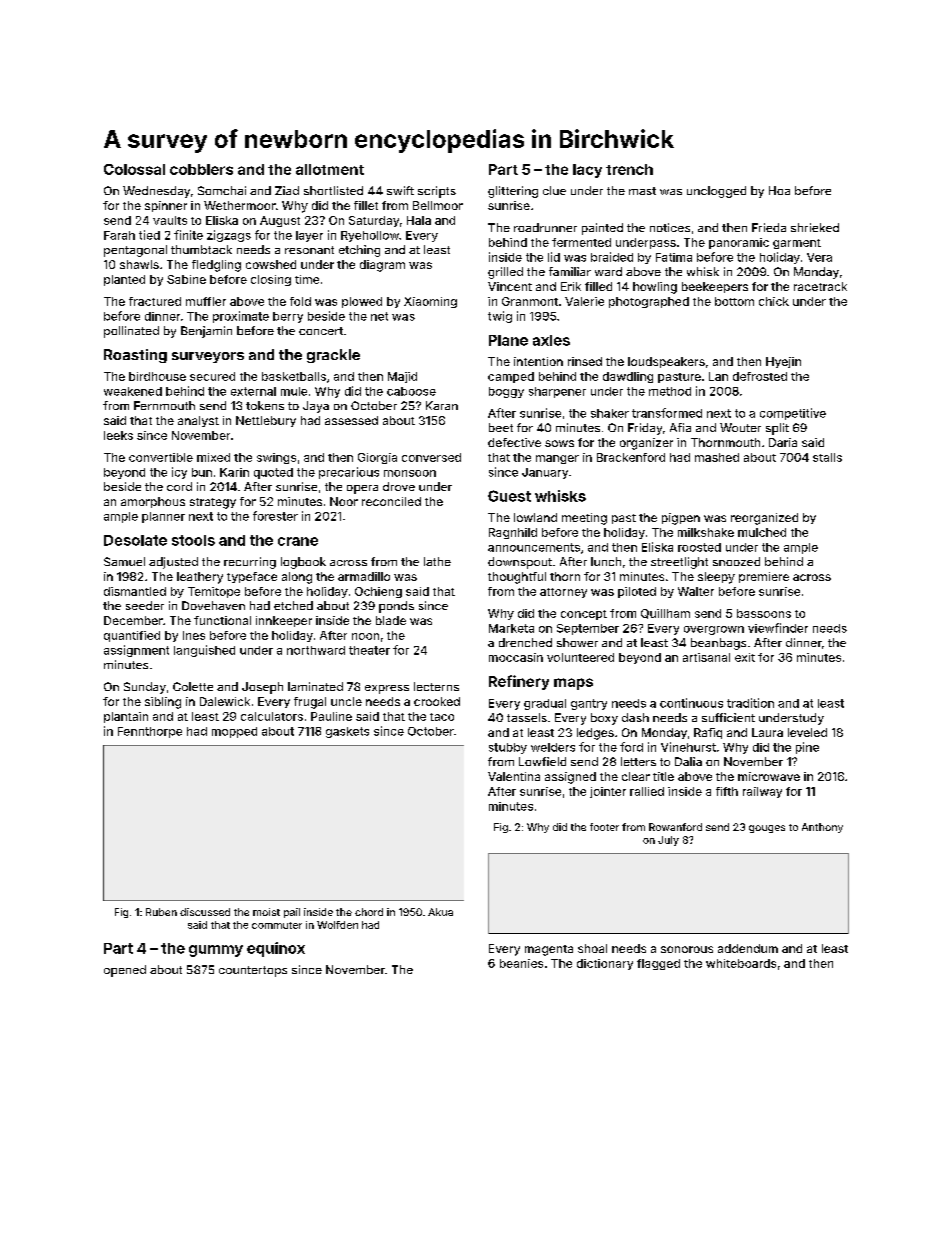 Image resolution: width=952 pixels, height=1233 pixels. What do you see at coordinates (440, 912) in the page?
I see `Akua` at bounding box center [440, 912].
